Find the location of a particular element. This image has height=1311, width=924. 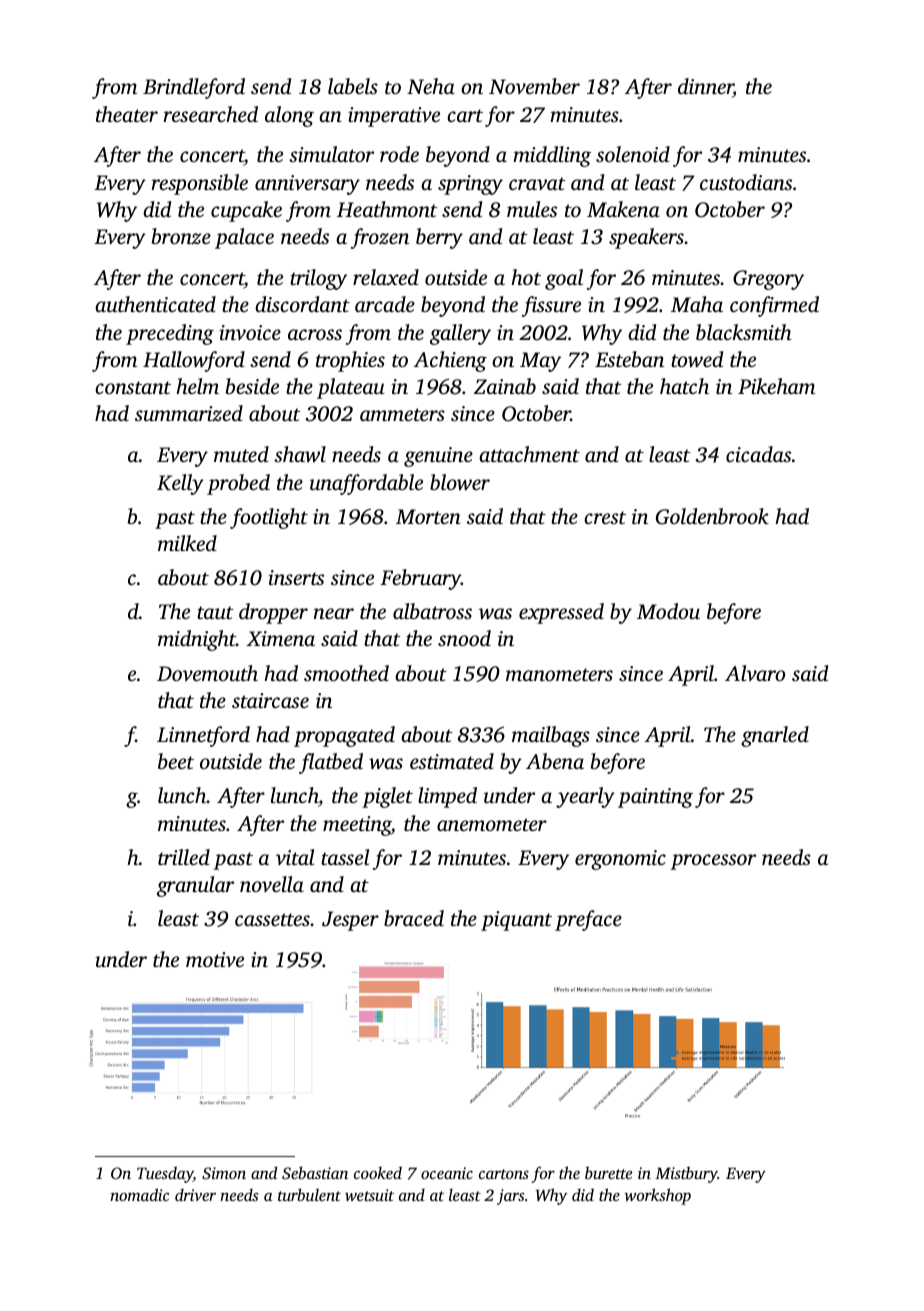

theater is located at coordinates (127, 114).
